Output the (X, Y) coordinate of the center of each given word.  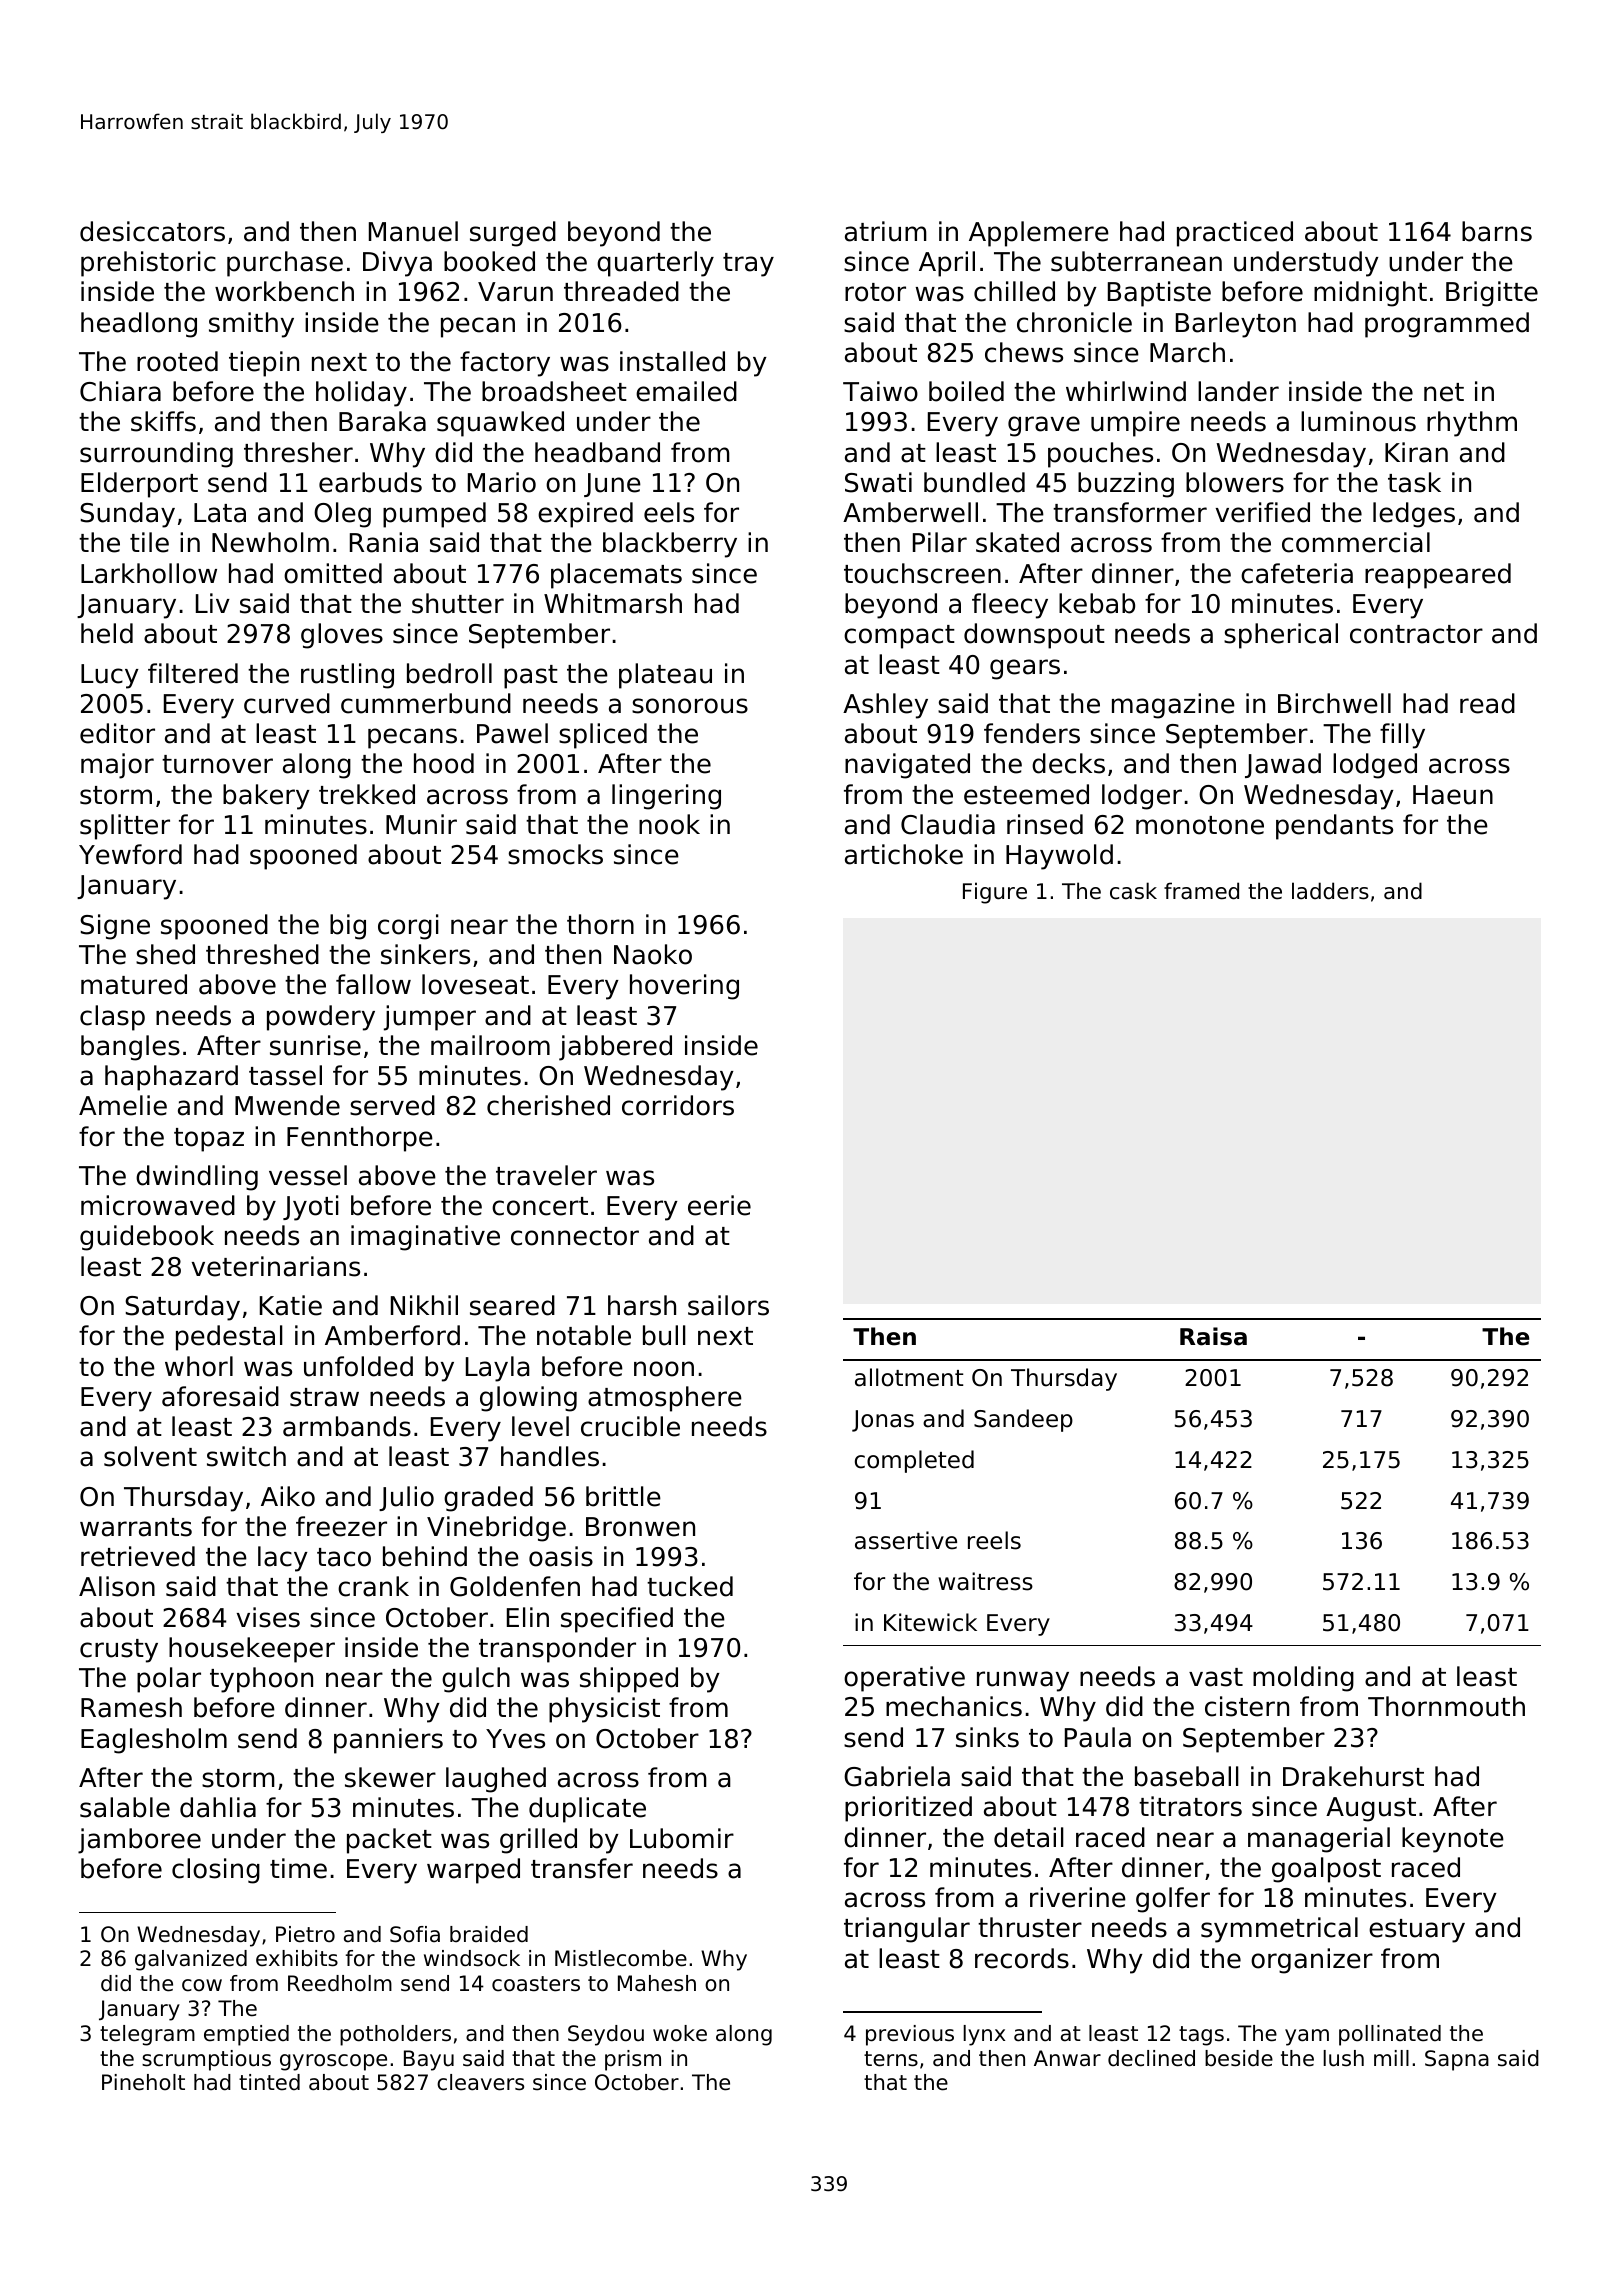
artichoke (904, 854)
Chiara (120, 391)
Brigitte (1492, 294)
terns (891, 2059)
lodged (1375, 766)
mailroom (490, 1045)
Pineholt (143, 2082)
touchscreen (922, 573)
